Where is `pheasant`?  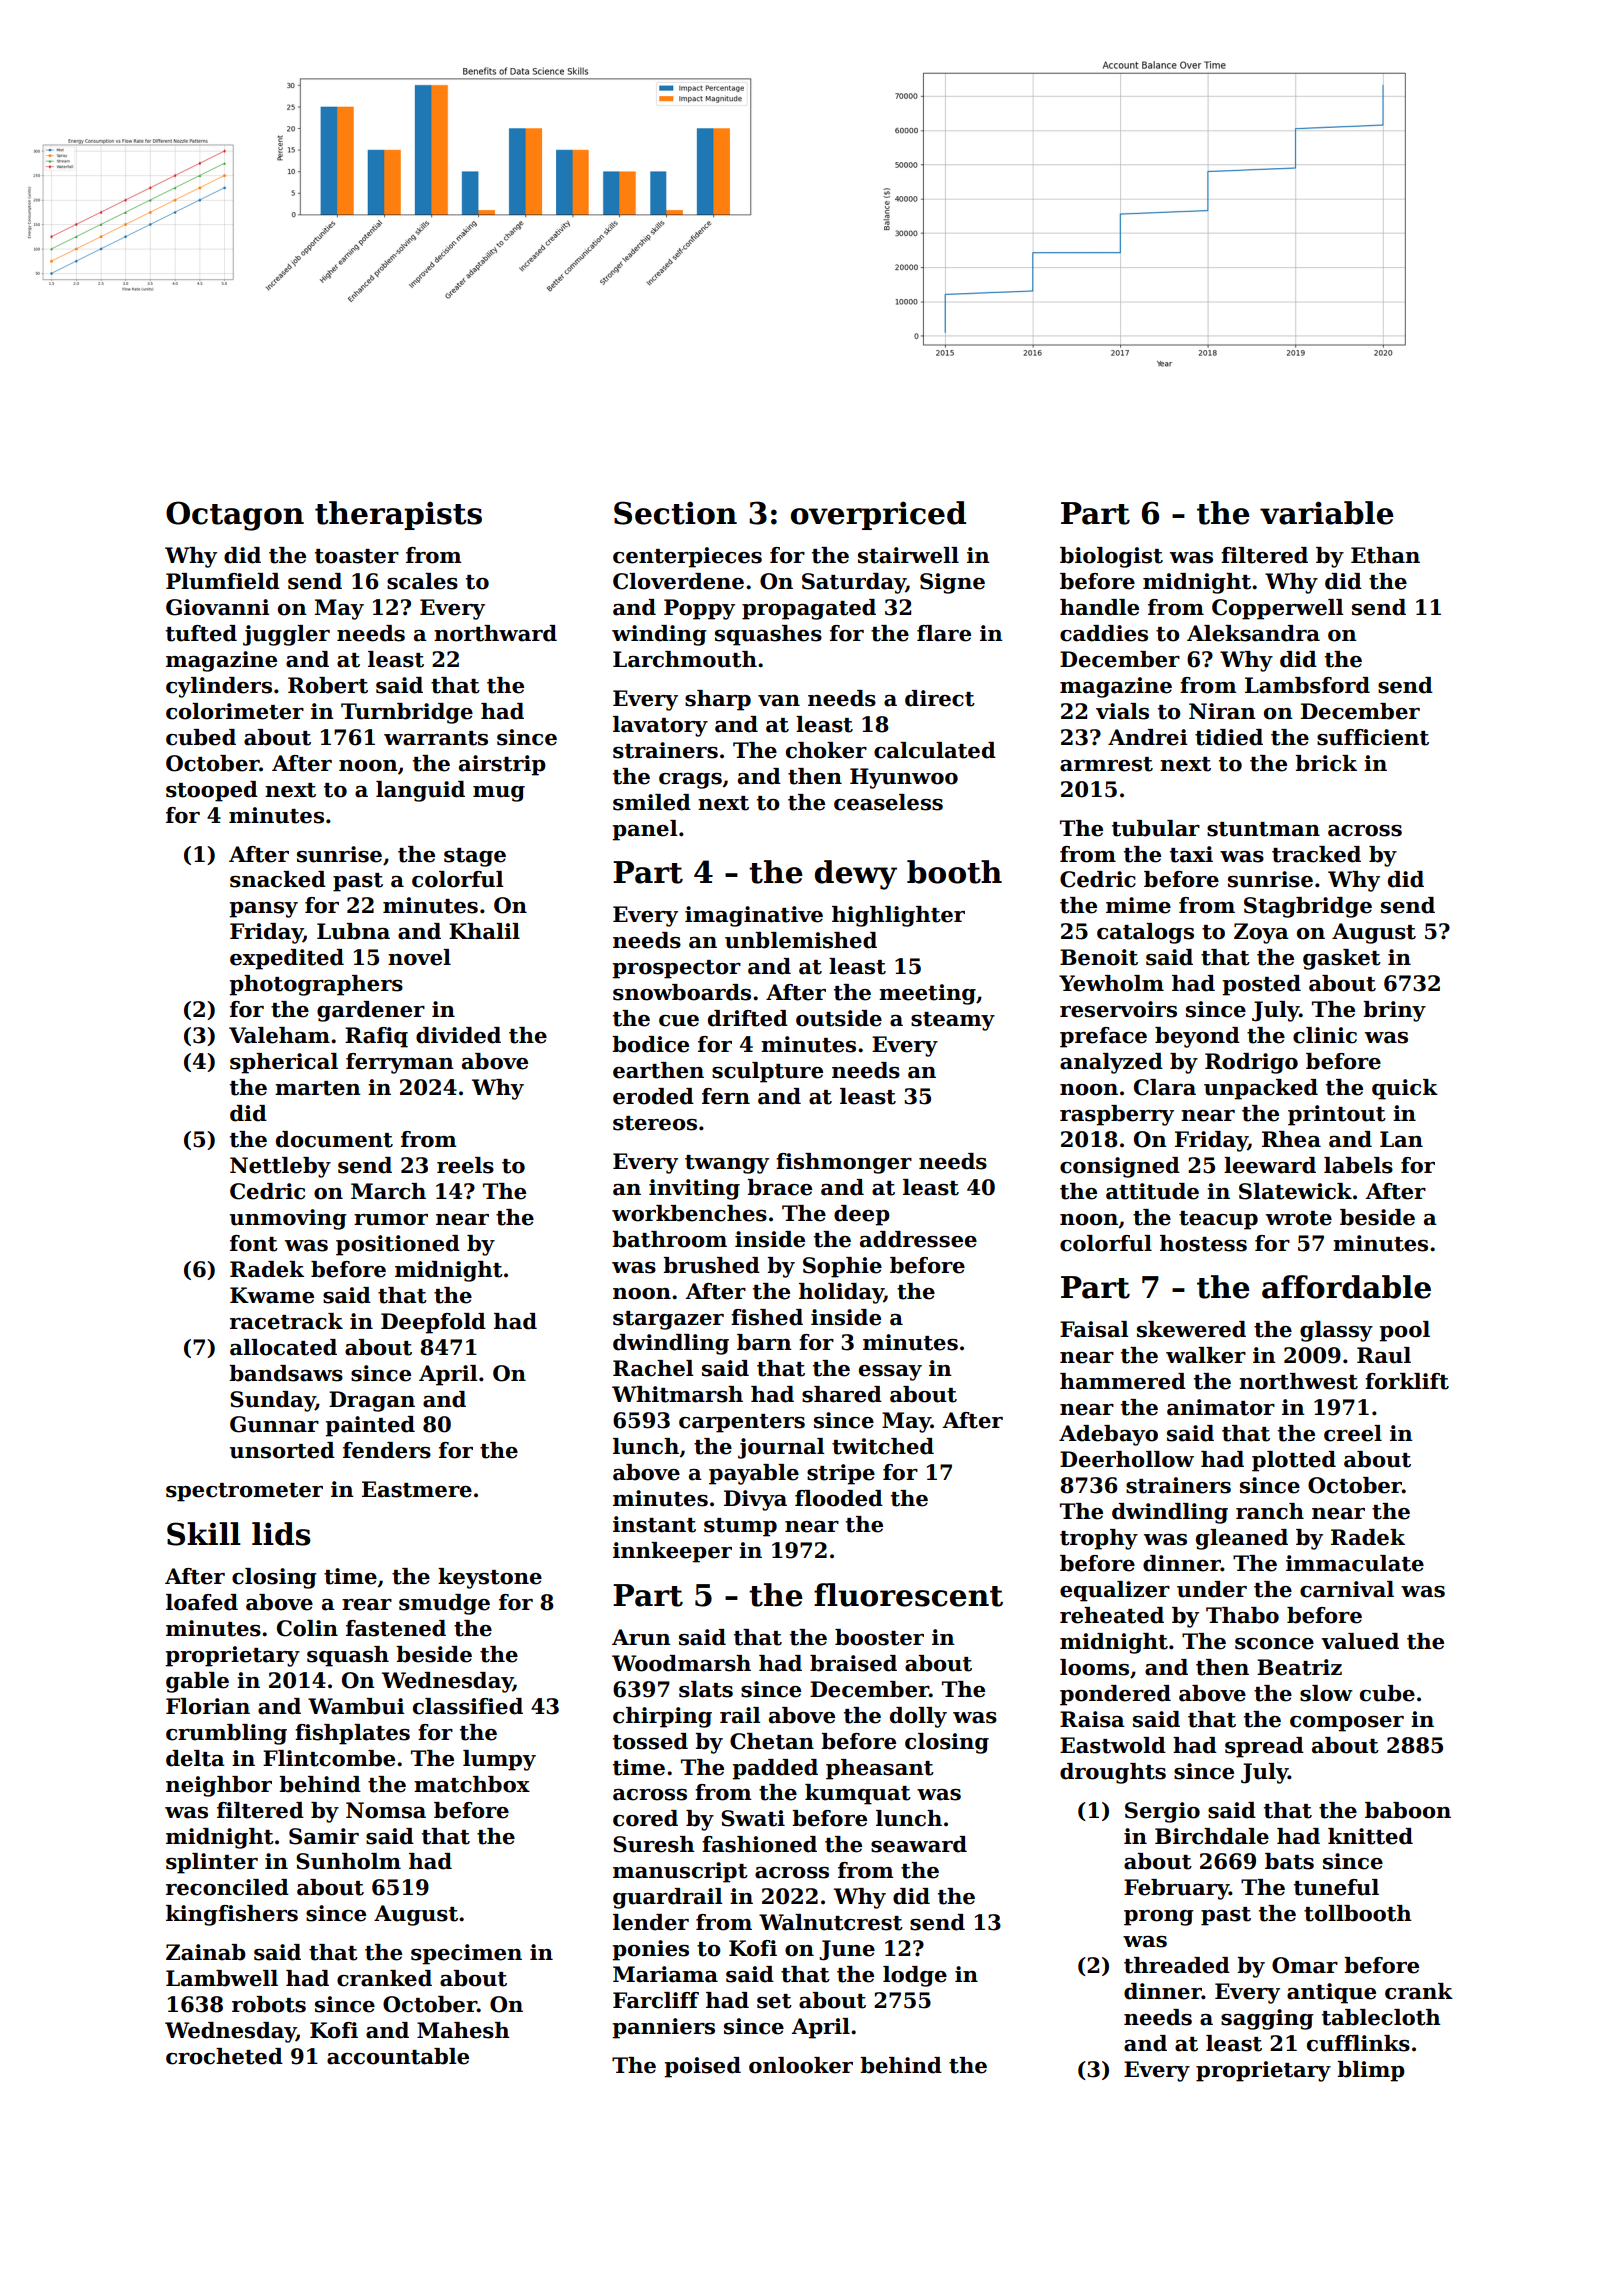 pheasant is located at coordinates (880, 1769).
